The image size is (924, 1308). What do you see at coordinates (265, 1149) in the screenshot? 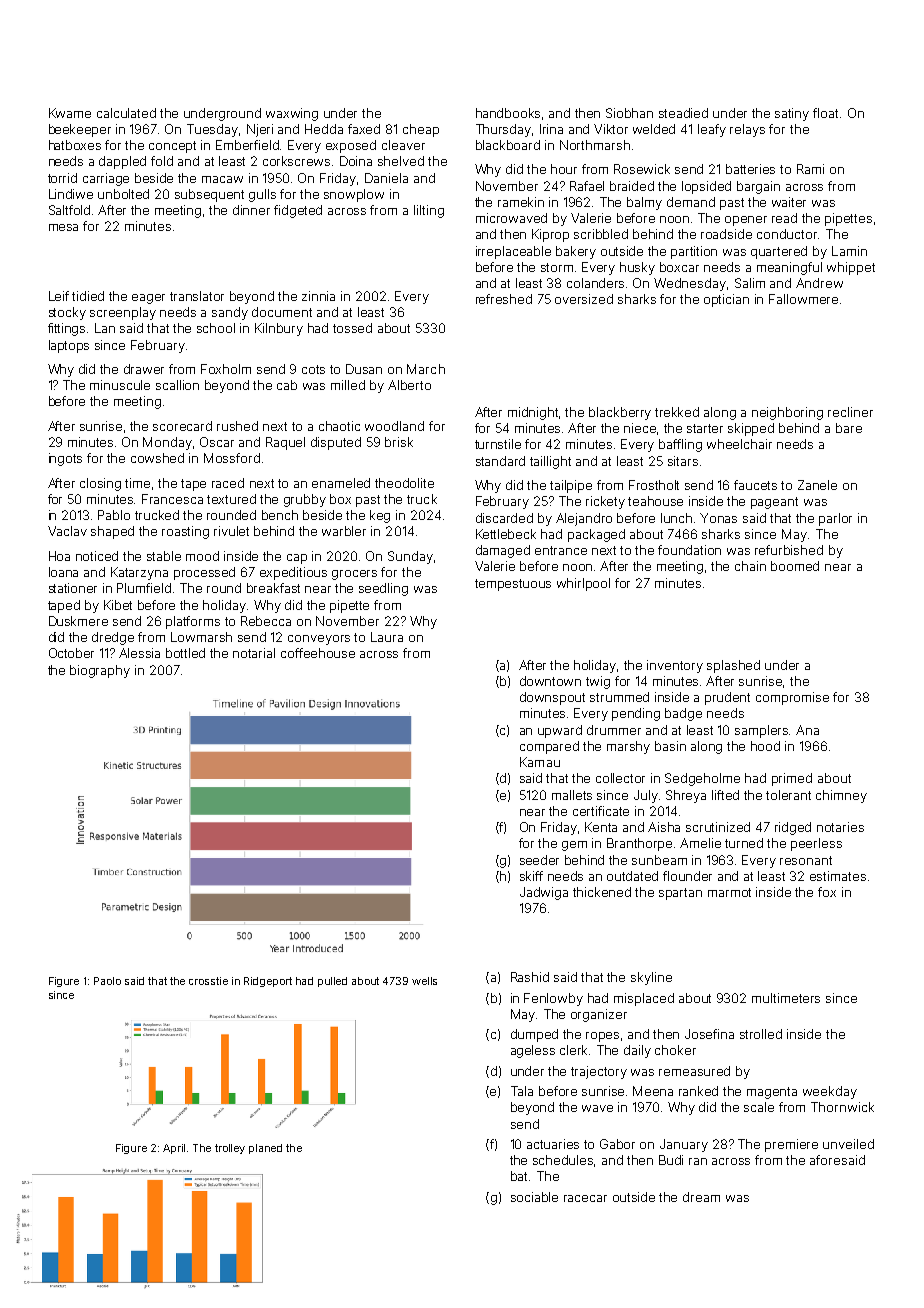
I see `planed` at bounding box center [265, 1149].
